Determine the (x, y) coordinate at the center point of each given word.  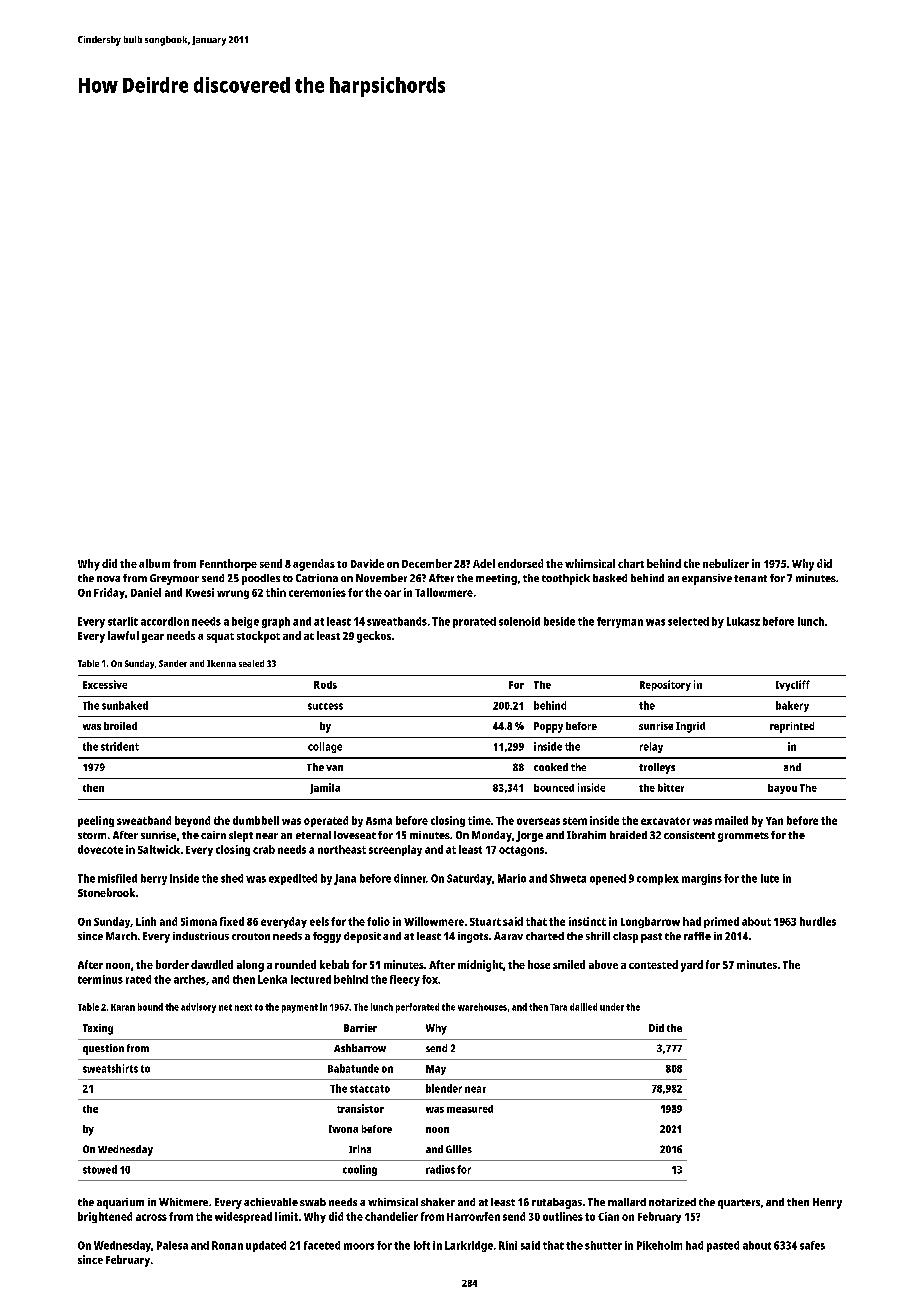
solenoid (519, 621)
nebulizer (726, 563)
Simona (199, 921)
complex (658, 879)
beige (245, 622)
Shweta (568, 878)
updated (266, 1246)
